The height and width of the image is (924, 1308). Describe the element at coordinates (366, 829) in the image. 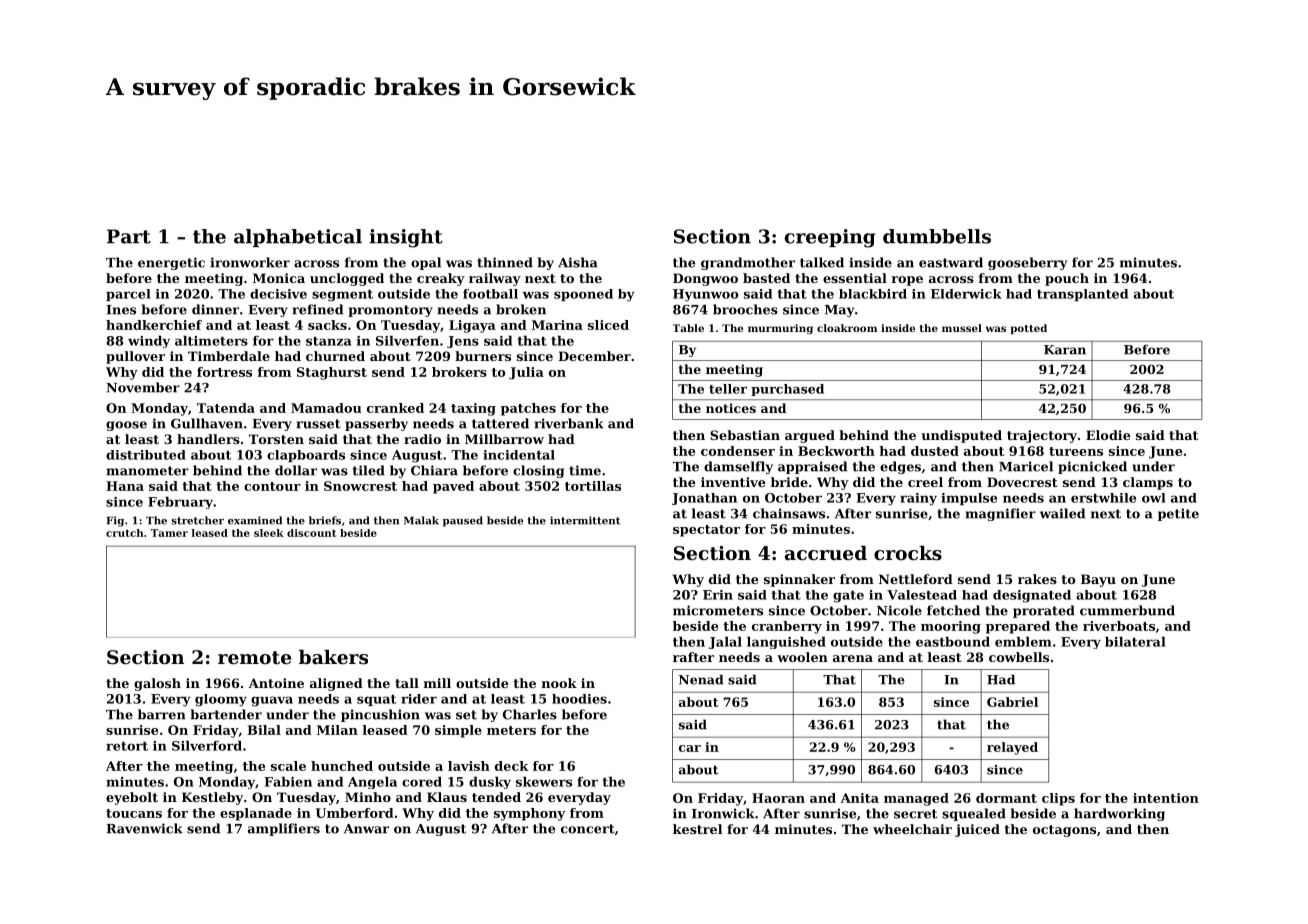

I see `Anwar` at that location.
